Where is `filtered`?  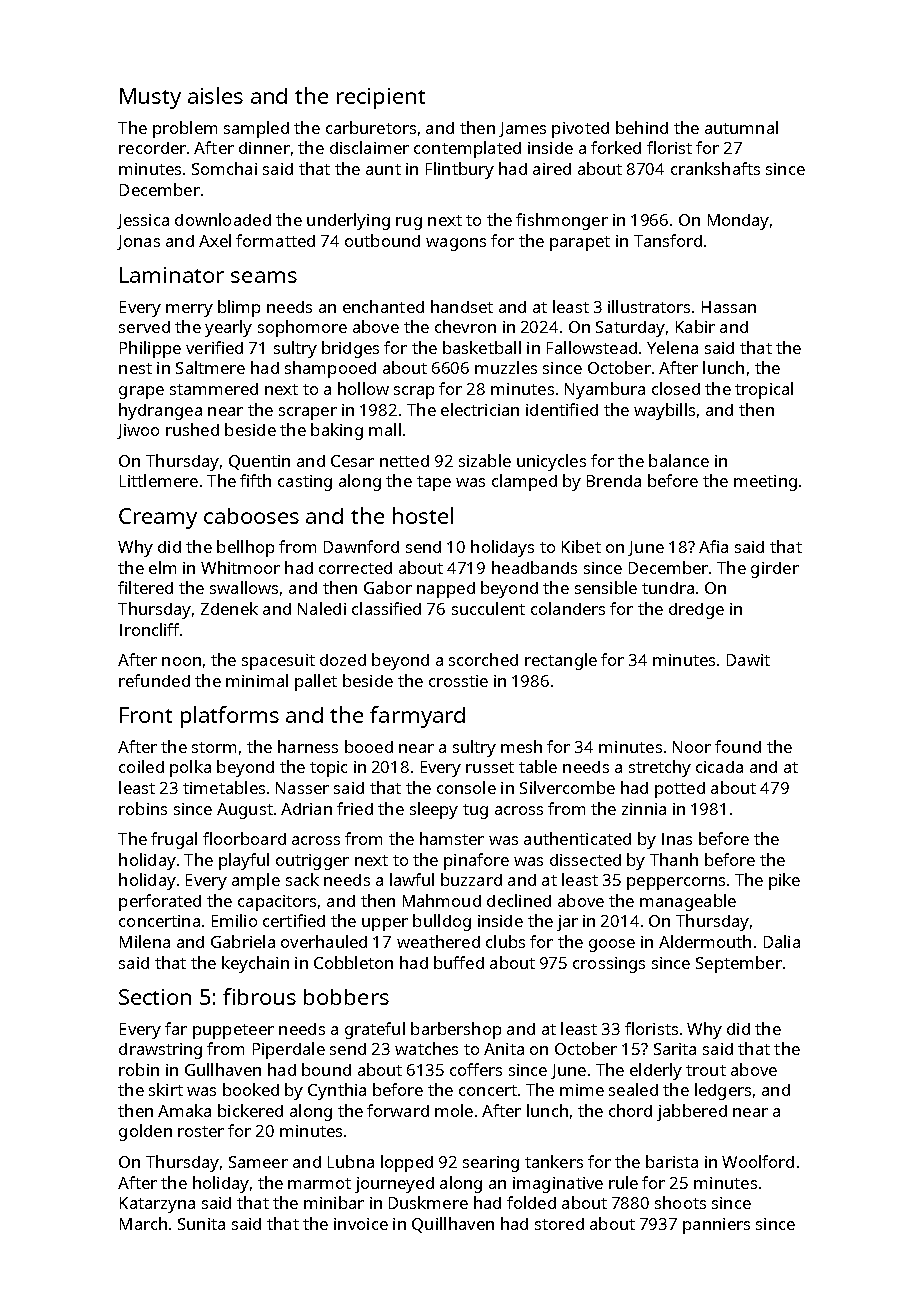 filtered is located at coordinates (145, 587).
